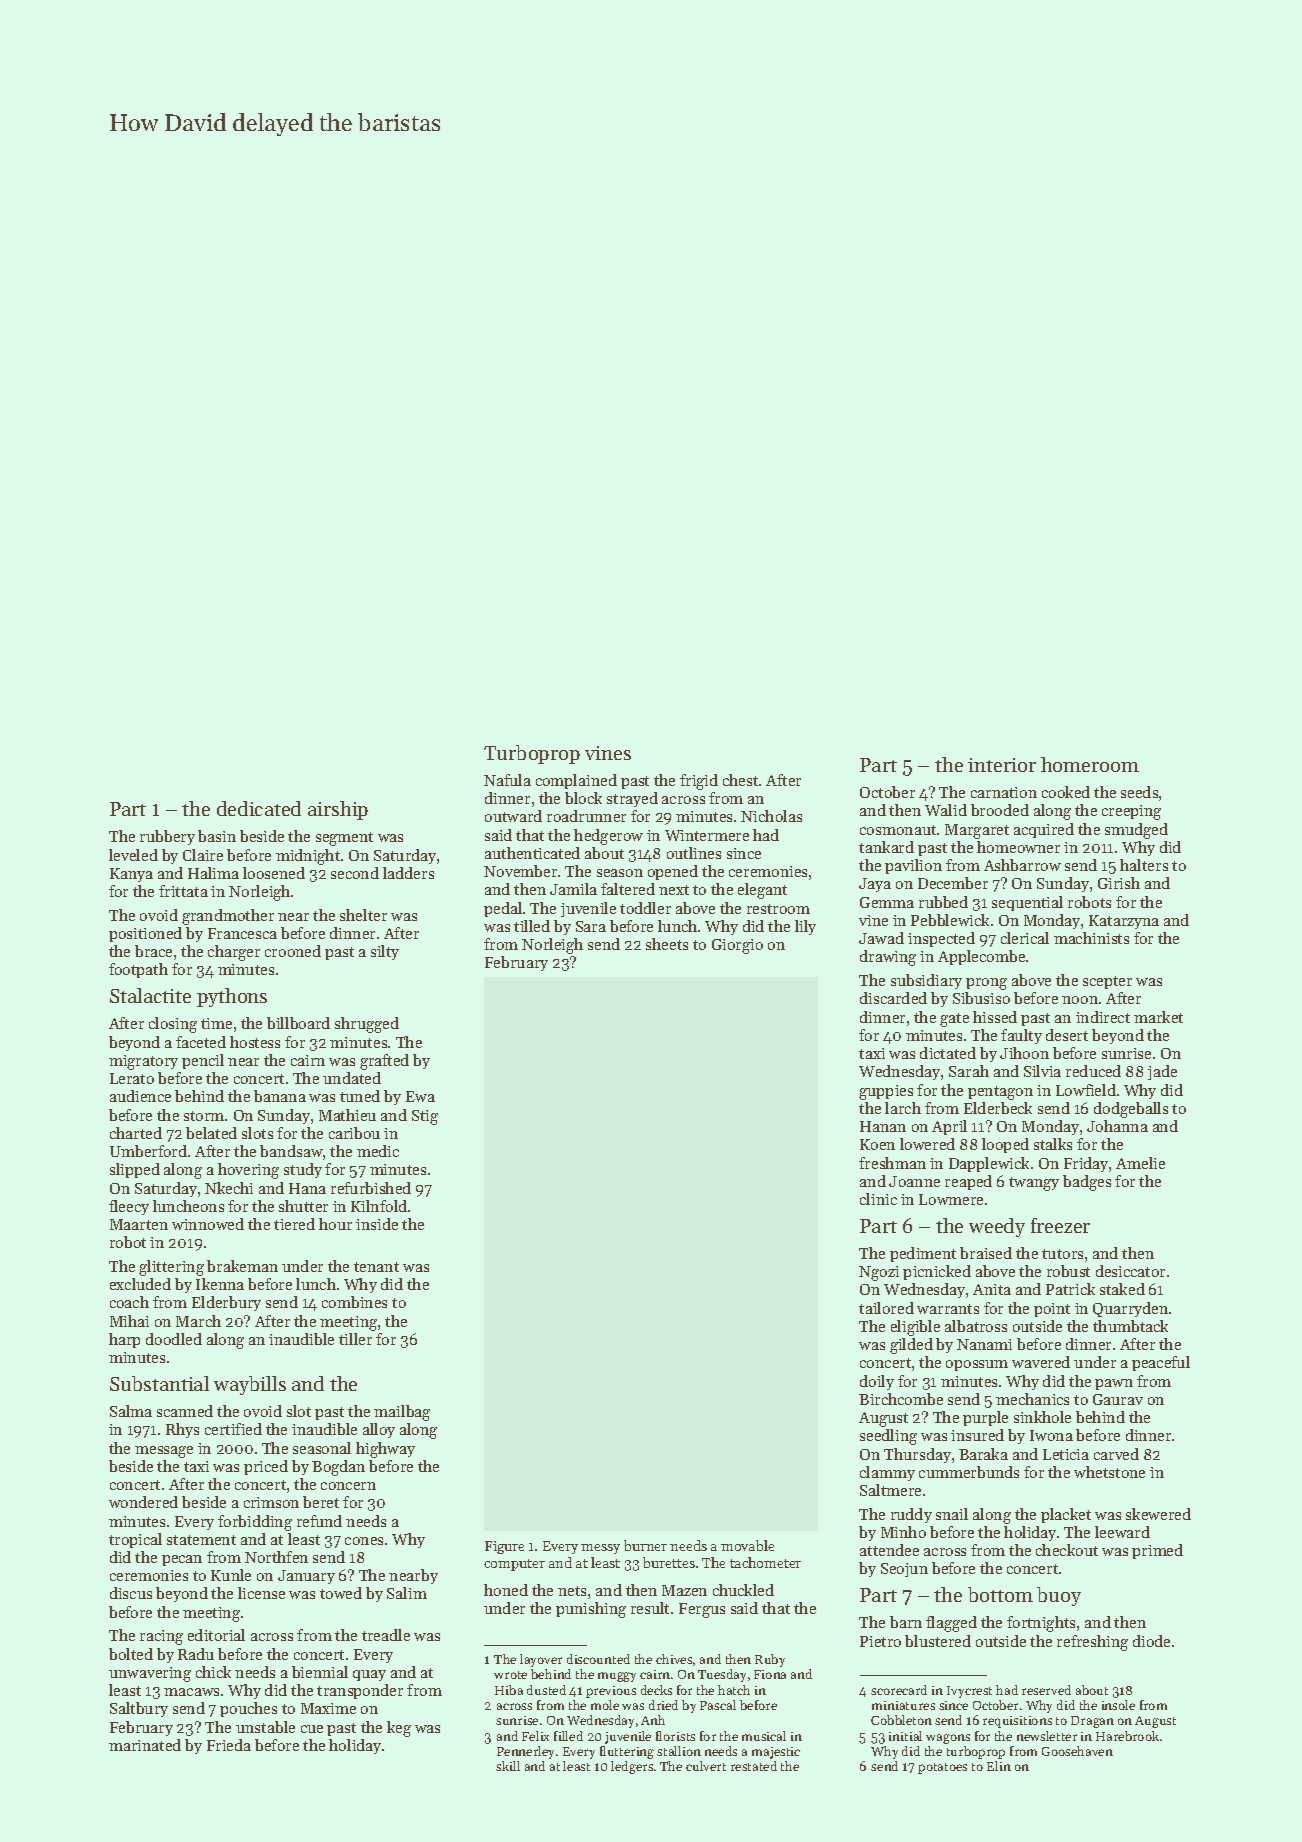 This screenshot has width=1302, height=1842. Describe the element at coordinates (402, 1413) in the screenshot. I see `mailbag` at that location.
